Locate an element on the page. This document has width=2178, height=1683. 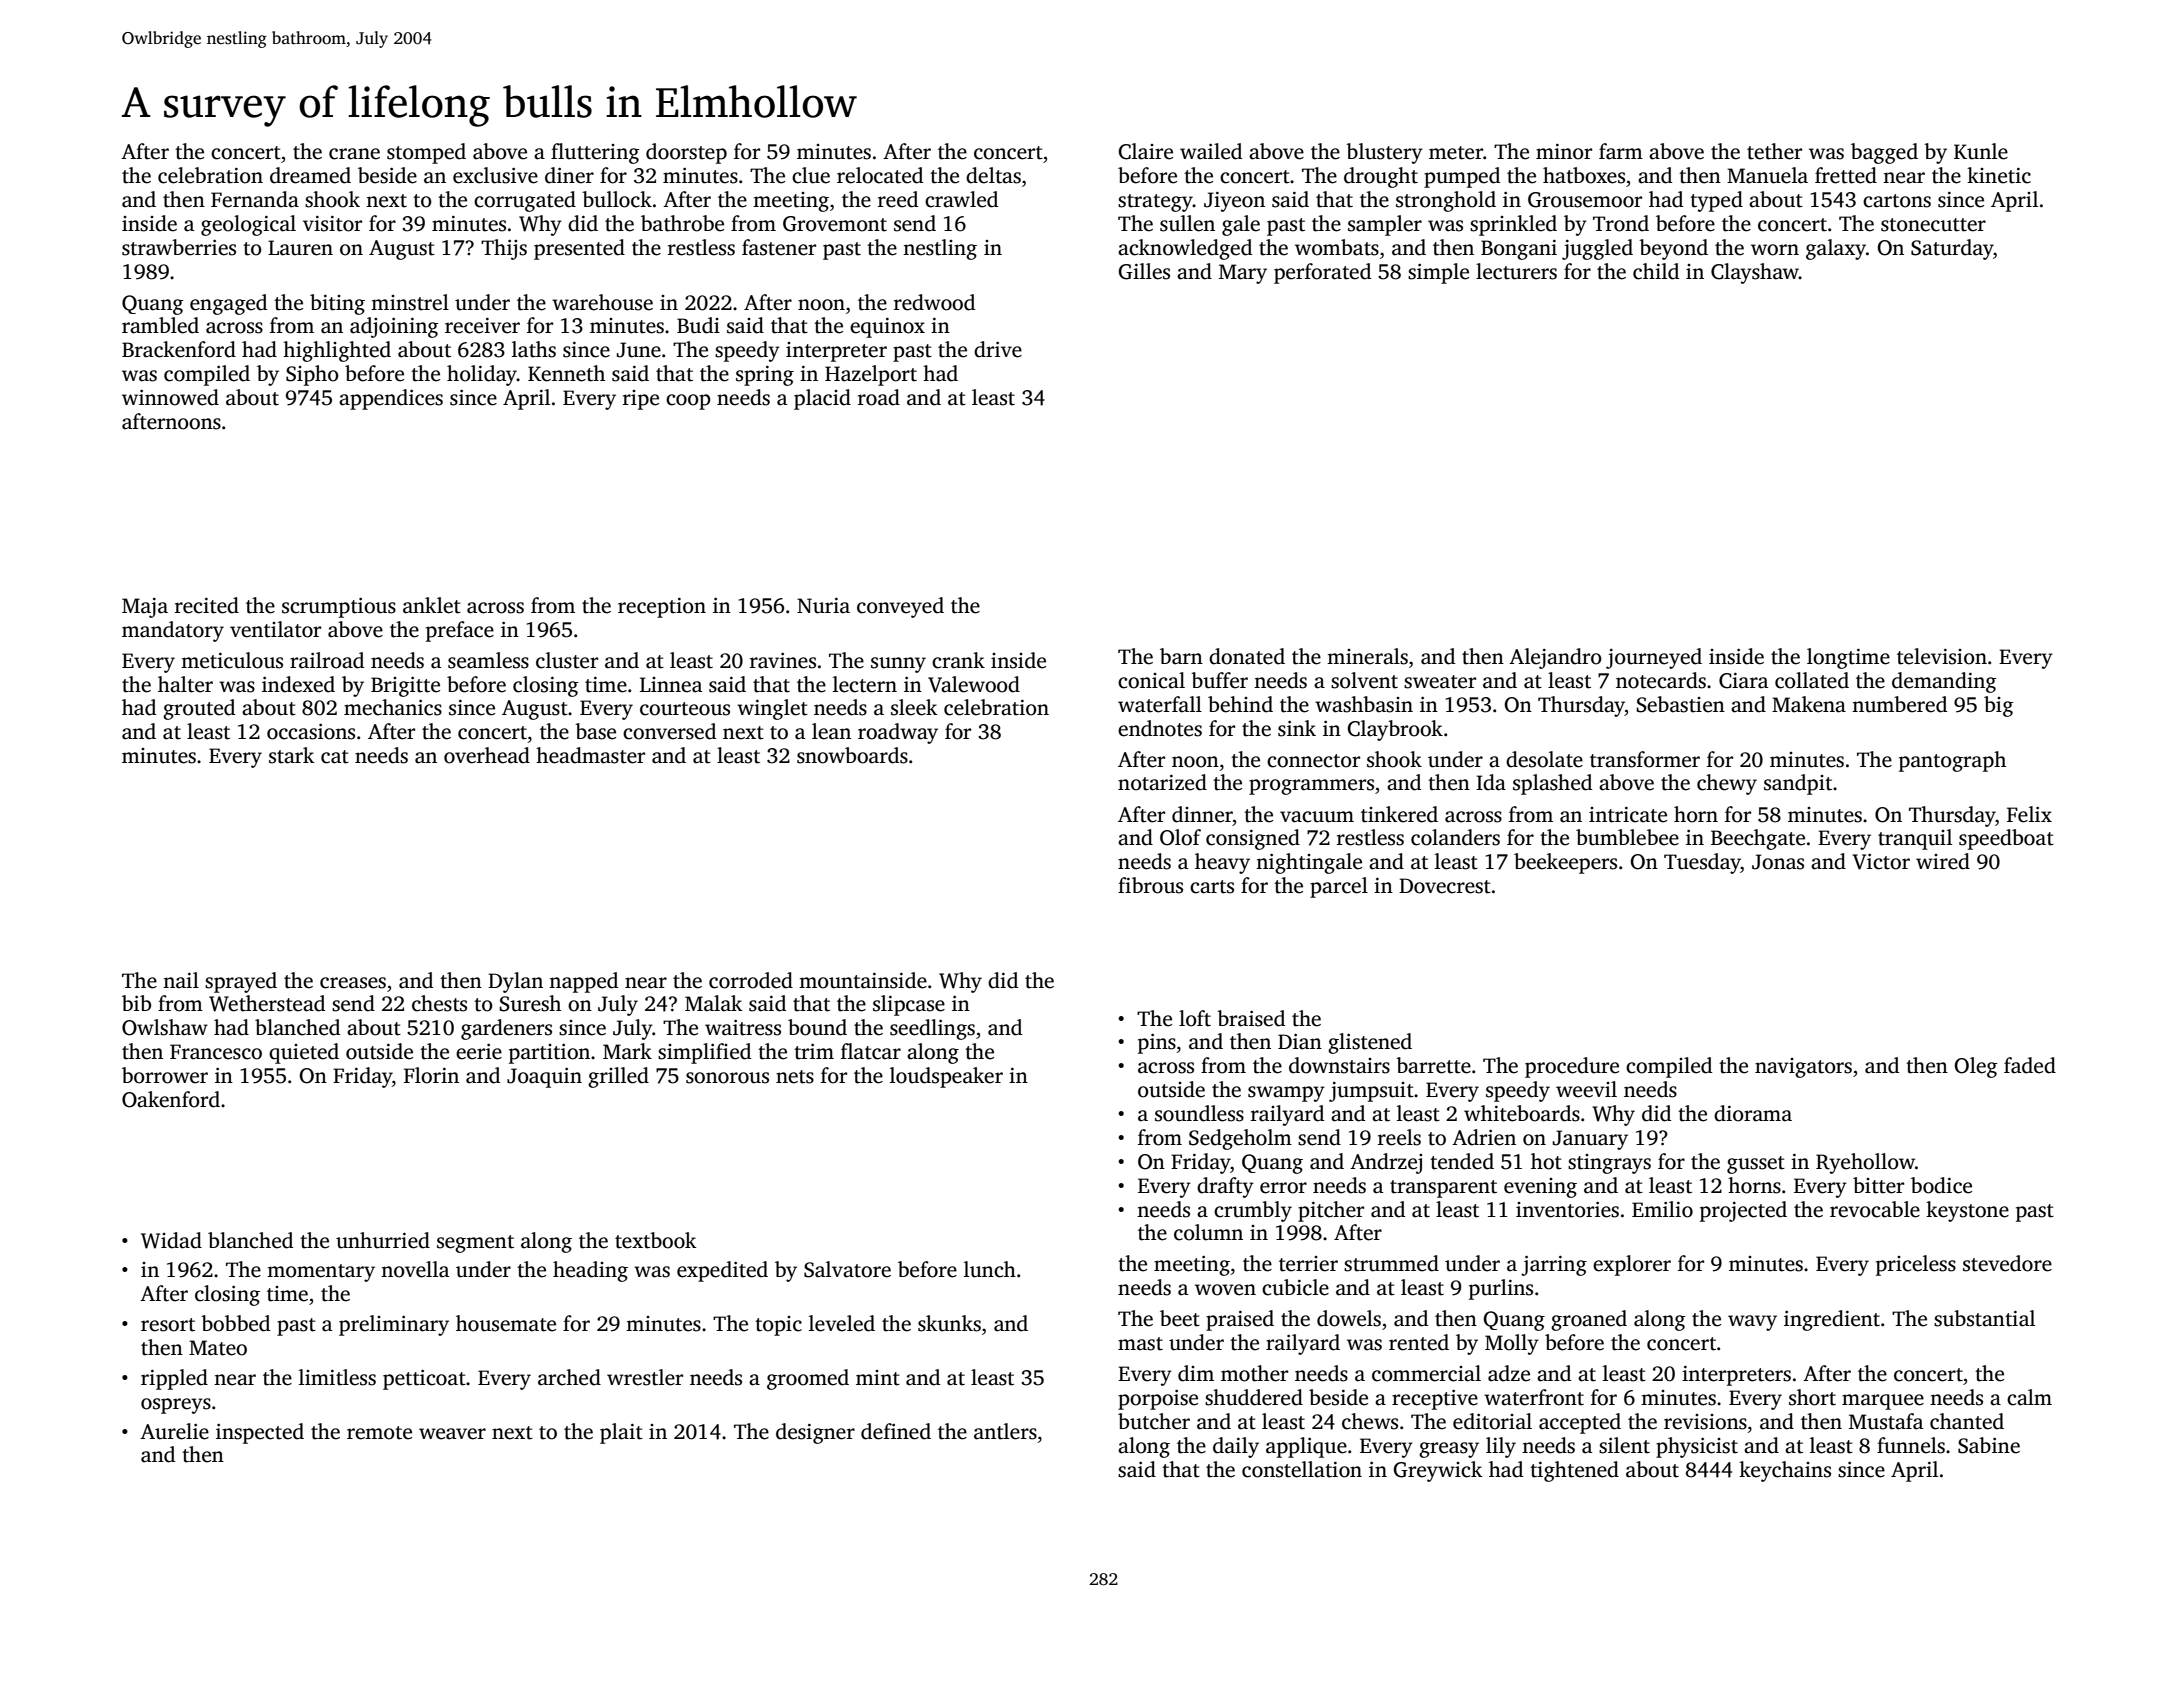
fluttering is located at coordinates (595, 153).
